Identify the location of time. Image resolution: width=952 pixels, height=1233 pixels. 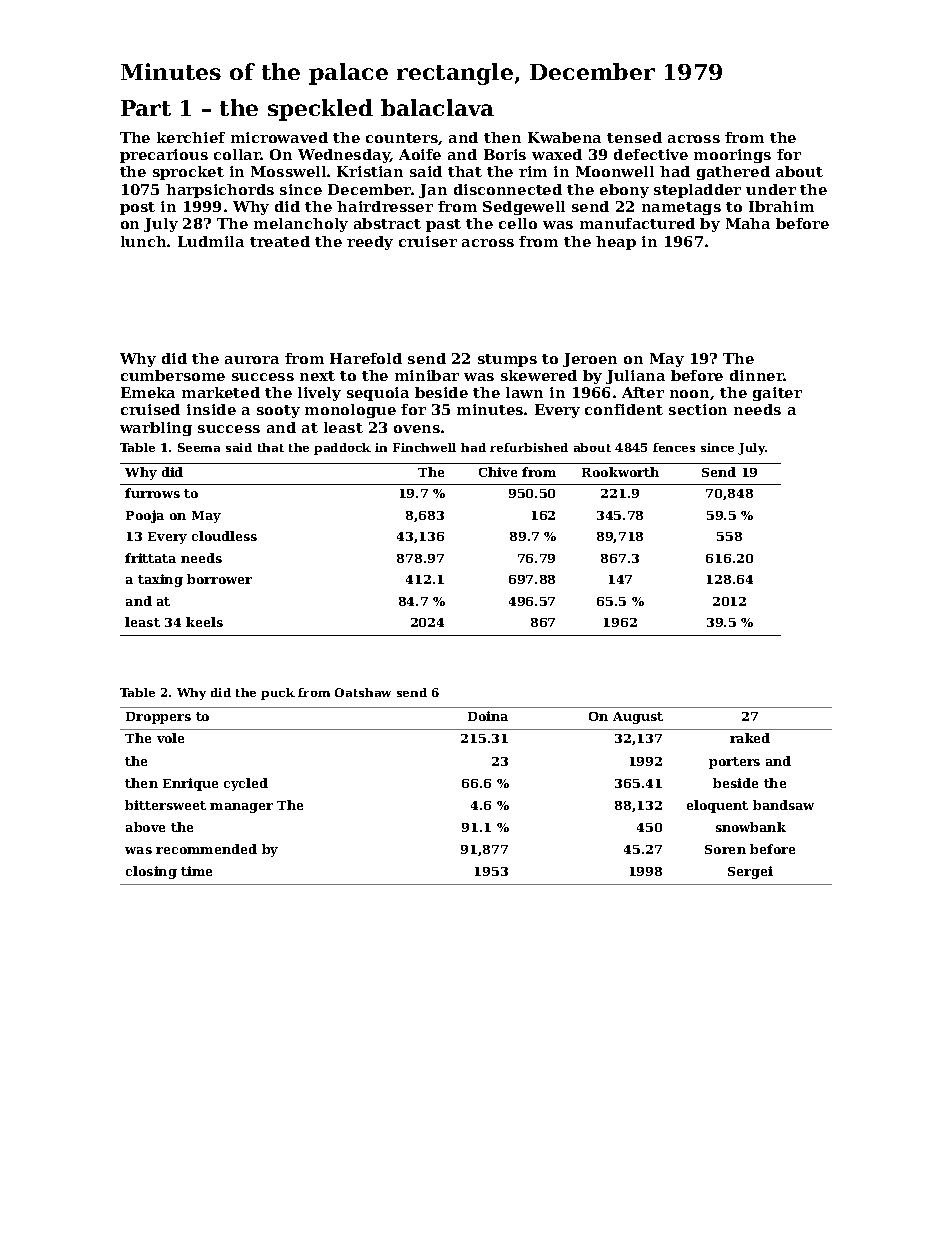
(196, 871).
